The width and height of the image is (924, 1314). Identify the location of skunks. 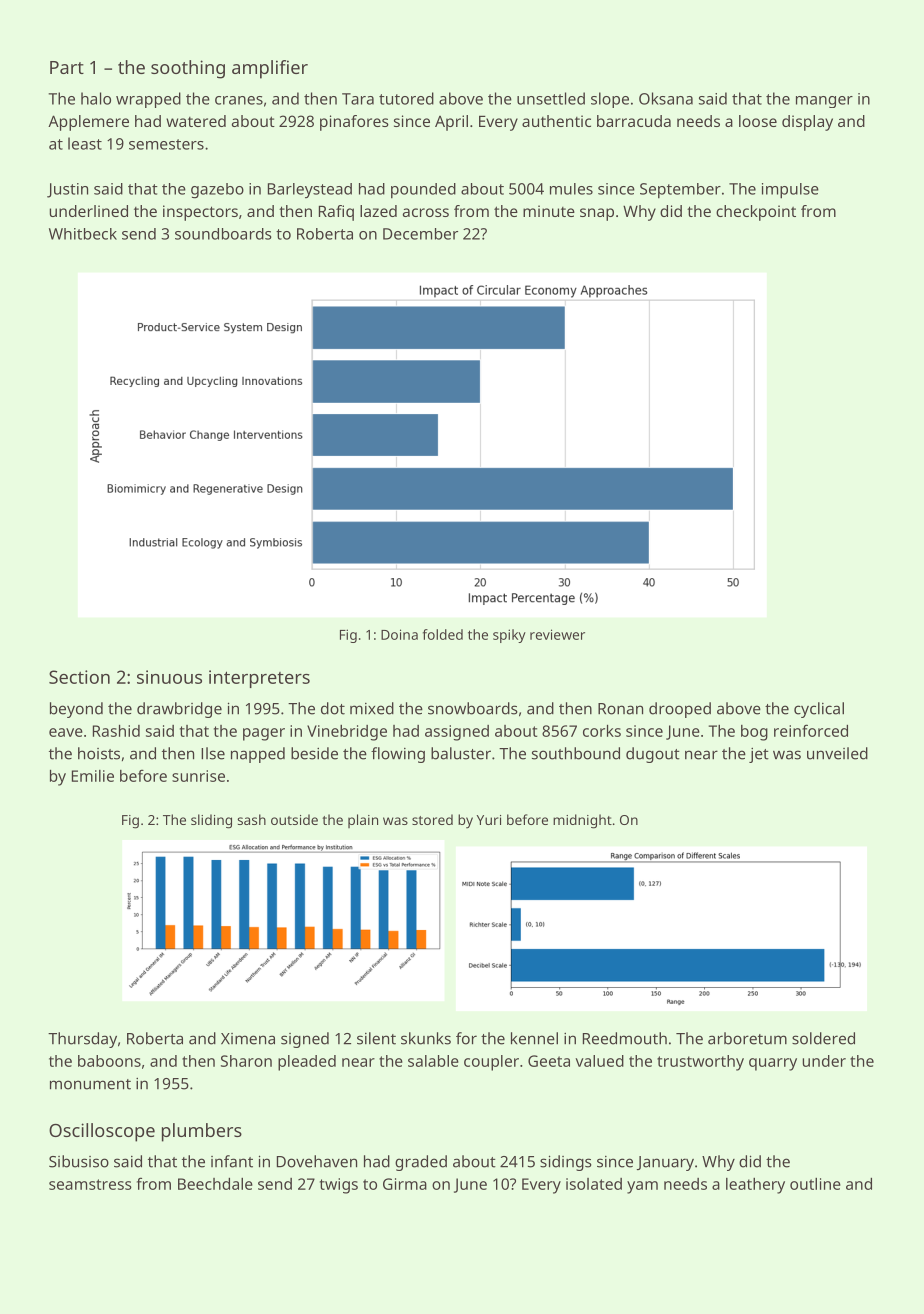
(426, 1038).
